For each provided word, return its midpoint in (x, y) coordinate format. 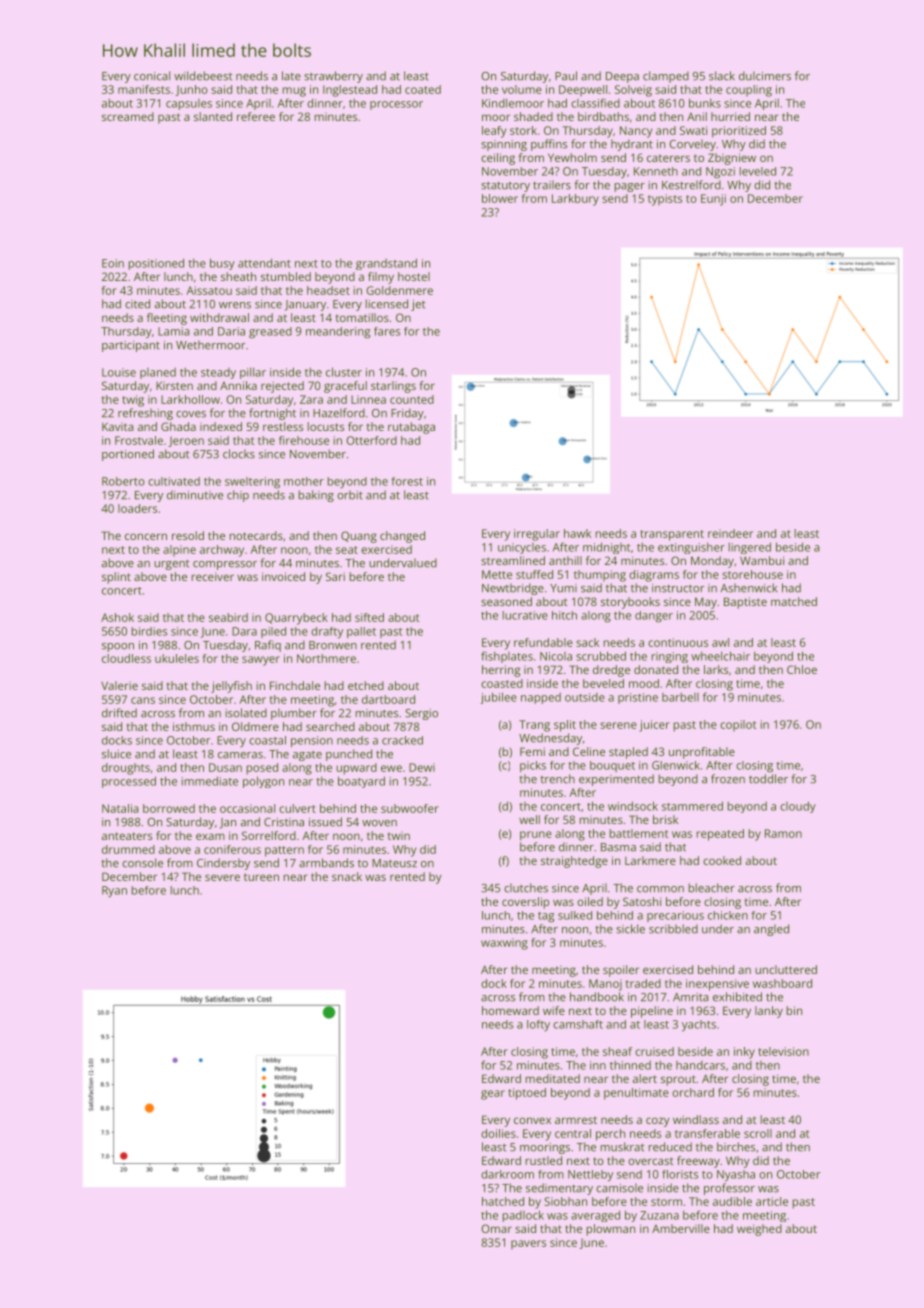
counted (412, 399)
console (142, 863)
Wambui (762, 560)
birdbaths (603, 116)
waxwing (504, 944)
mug (294, 92)
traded (643, 983)
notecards (256, 535)
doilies (498, 1133)
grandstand (386, 264)
